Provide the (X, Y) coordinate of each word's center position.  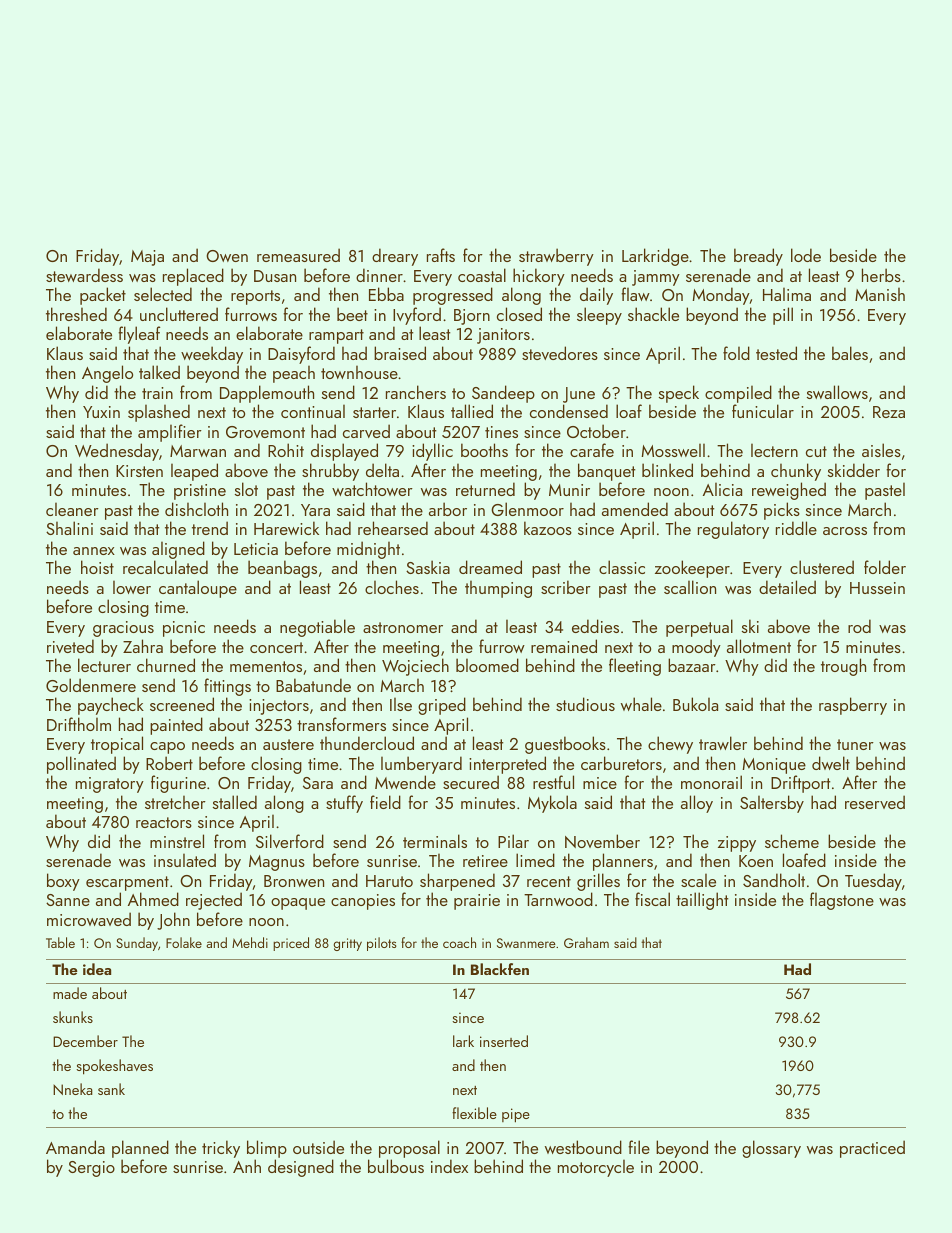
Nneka (73, 1089)
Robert (169, 763)
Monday (721, 296)
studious (585, 704)
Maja (147, 258)
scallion (690, 587)
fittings (227, 687)
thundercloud (367, 743)
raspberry (853, 706)
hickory (539, 277)
